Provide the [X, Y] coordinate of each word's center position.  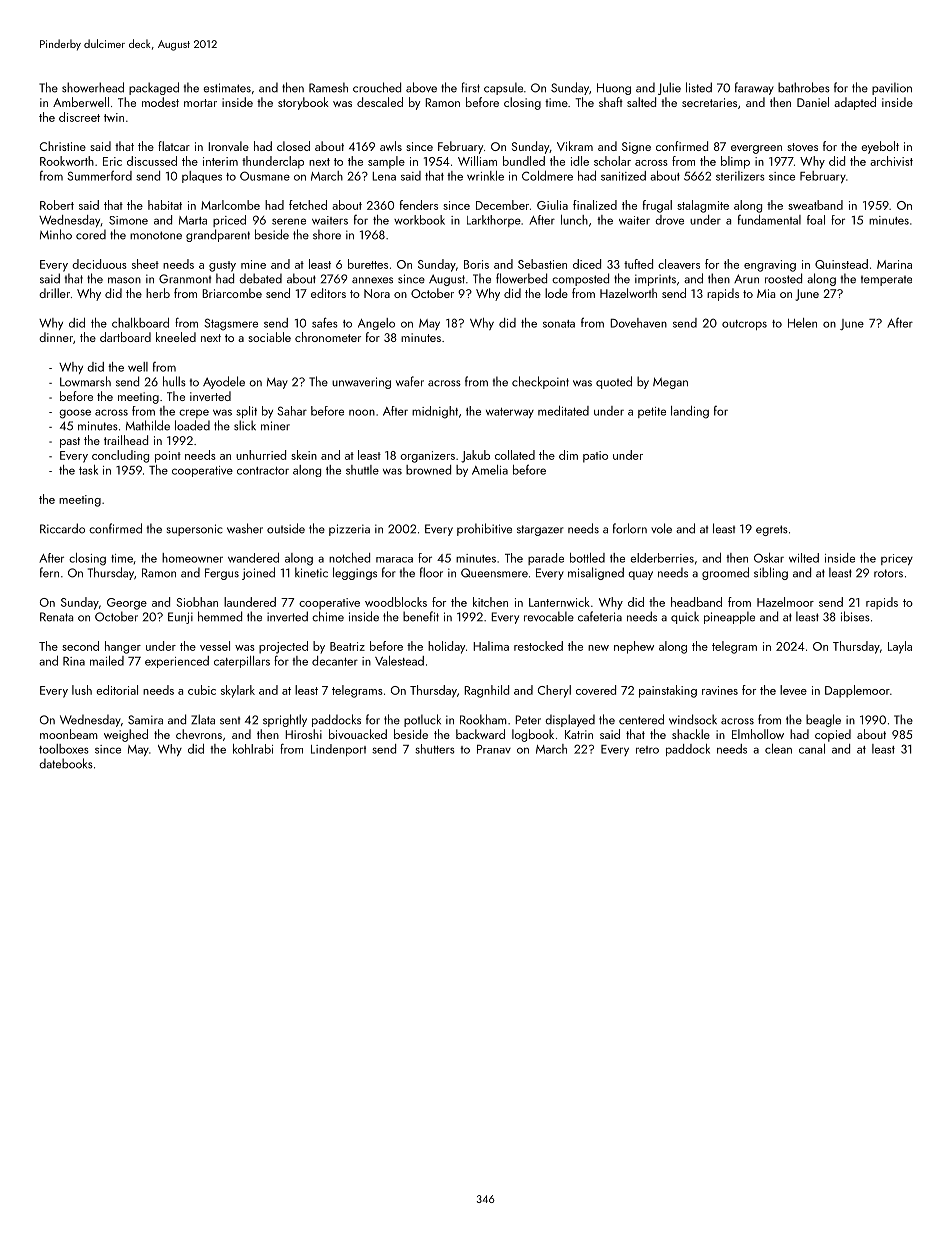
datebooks [66, 763]
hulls [174, 381]
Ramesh [328, 87]
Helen [802, 323]
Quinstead [841, 264]
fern [49, 572]
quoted [614, 382]
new [598, 648]
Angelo [376, 324]
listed [699, 87]
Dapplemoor [857, 691]
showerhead [93, 87]
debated [260, 278]
